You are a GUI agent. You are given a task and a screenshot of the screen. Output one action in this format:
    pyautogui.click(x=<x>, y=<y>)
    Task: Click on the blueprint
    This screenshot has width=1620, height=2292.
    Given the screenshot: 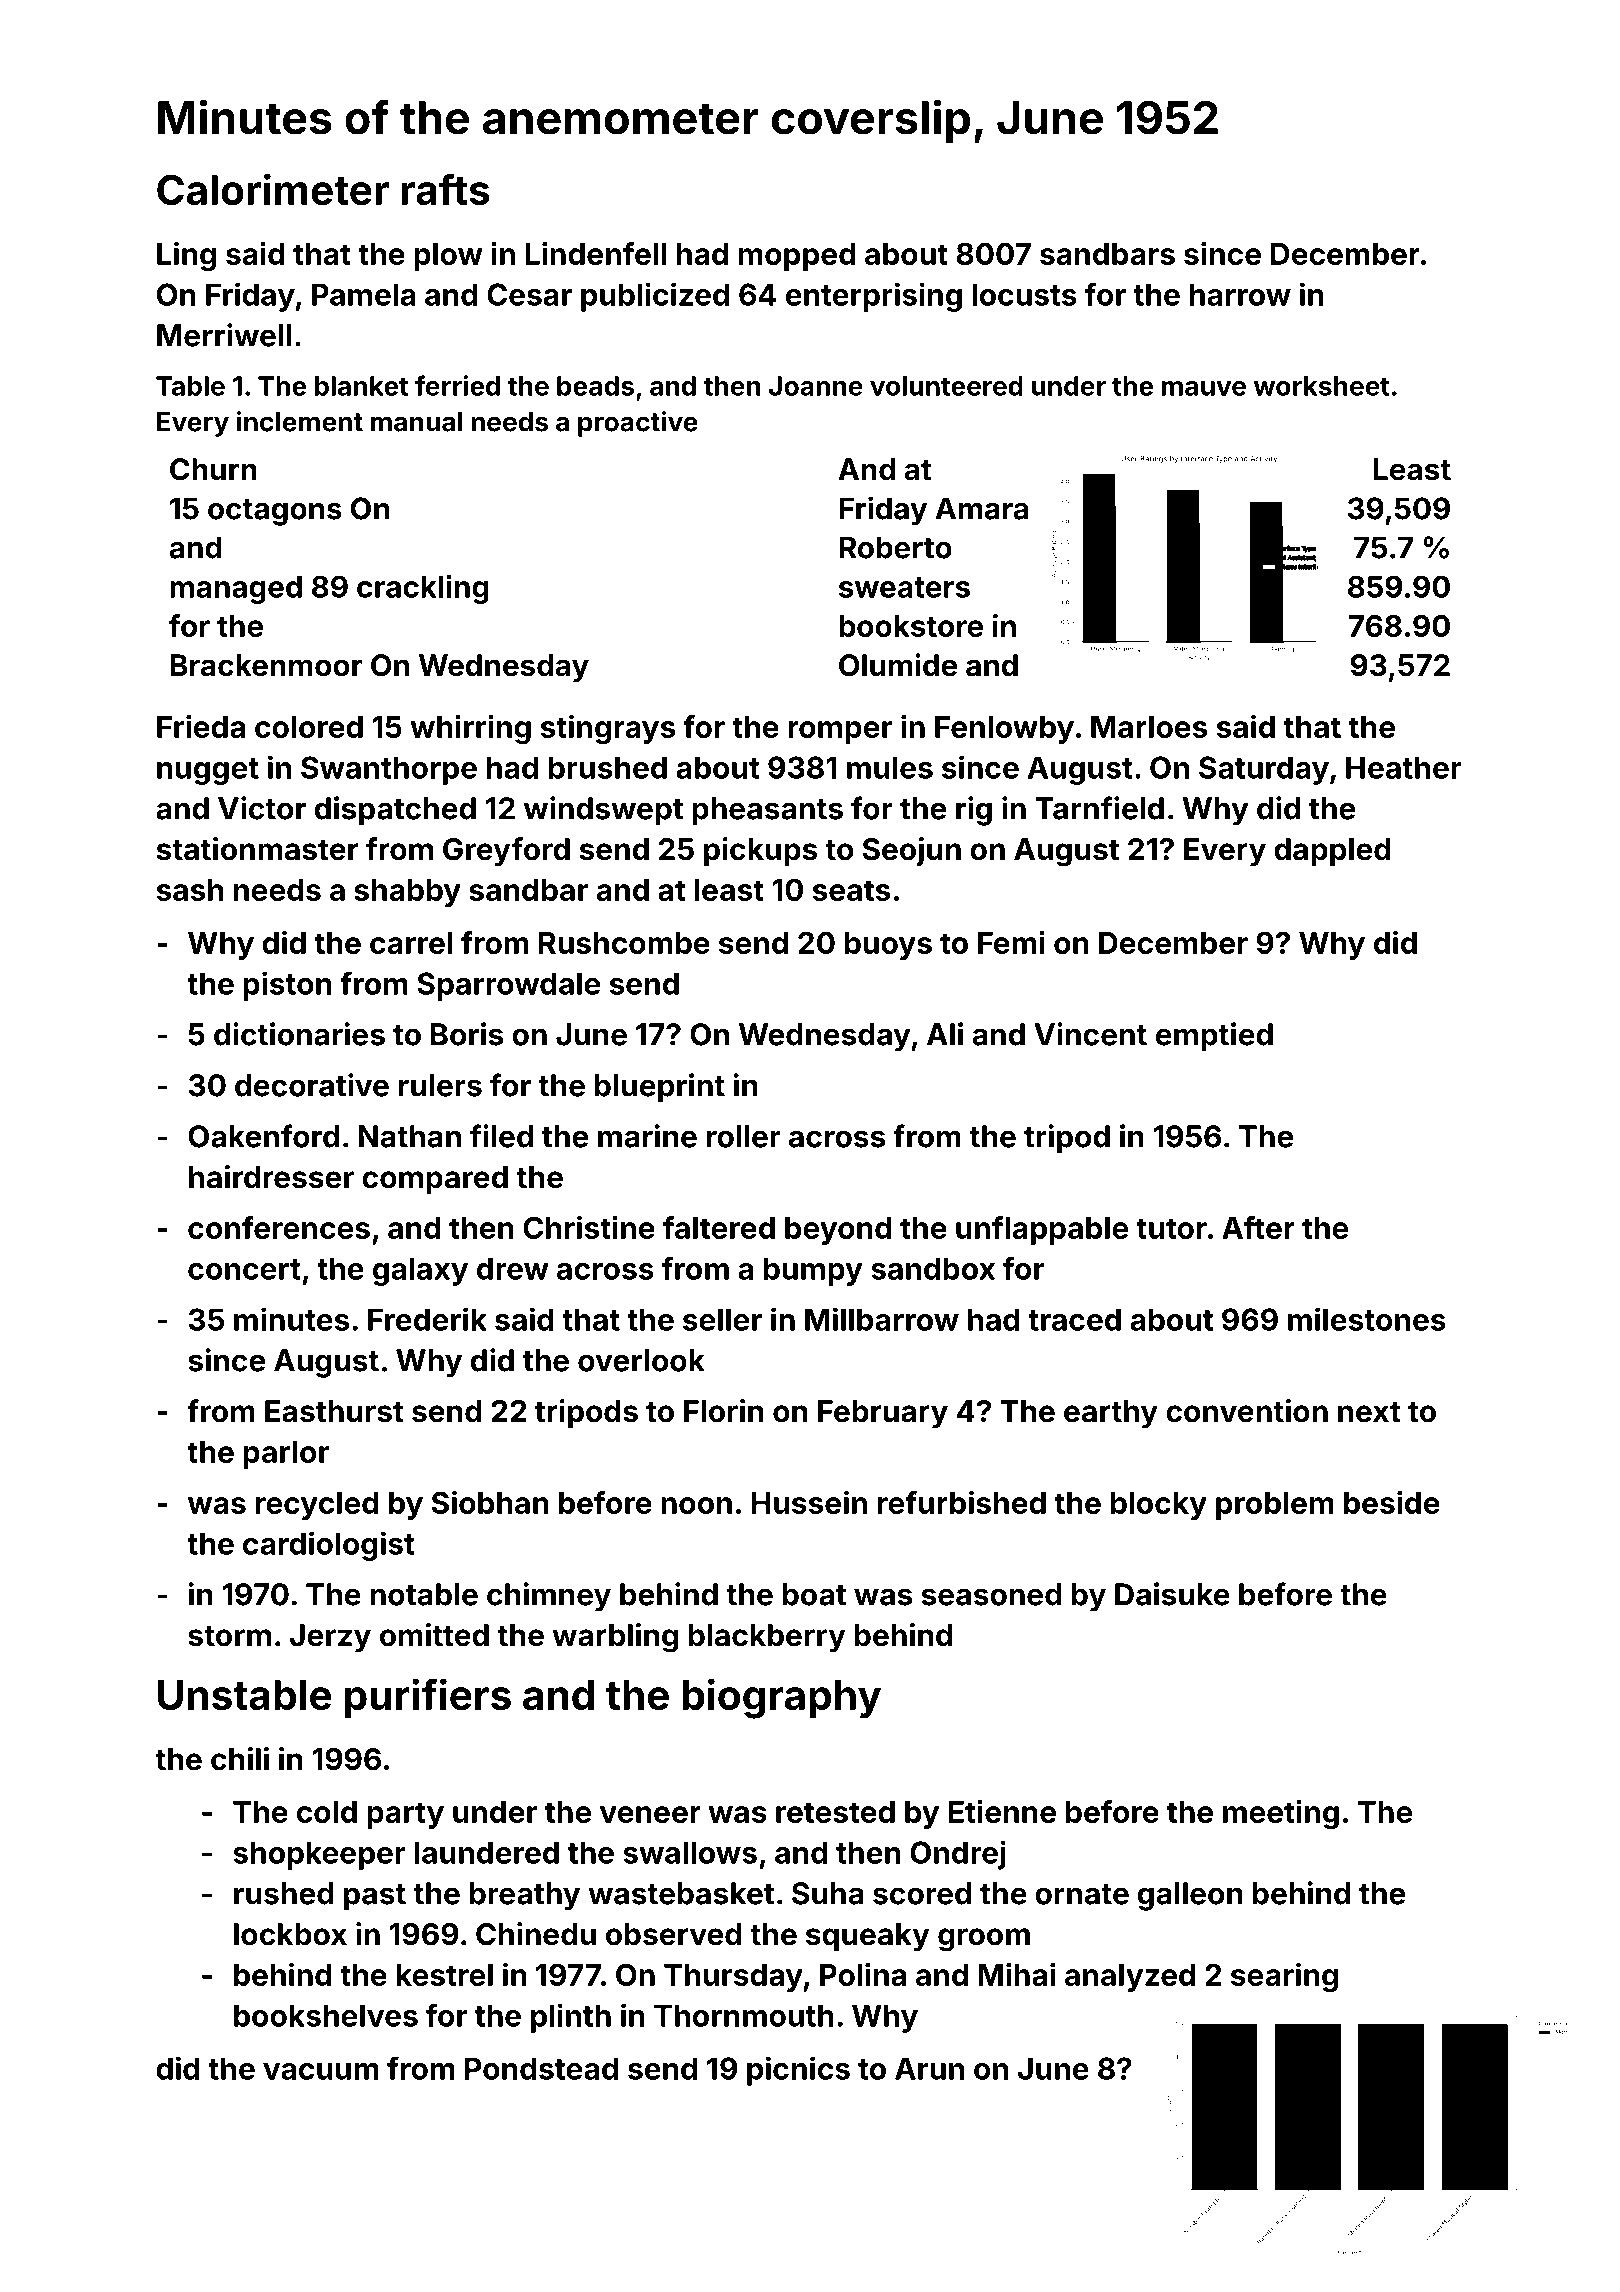 What is the action you would take?
    pyautogui.click(x=660, y=1088)
